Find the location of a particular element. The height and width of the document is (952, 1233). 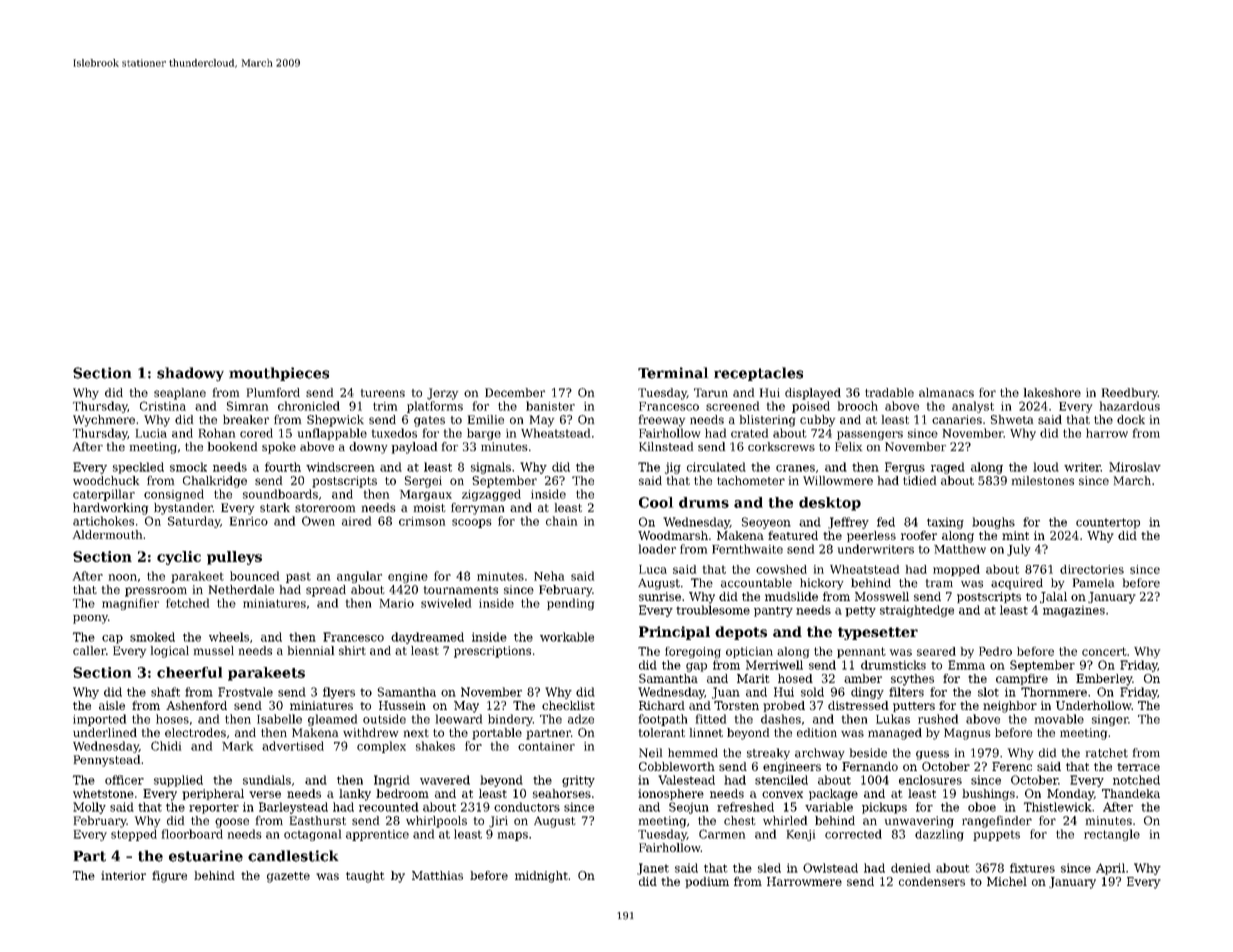

logical is located at coordinates (170, 652).
